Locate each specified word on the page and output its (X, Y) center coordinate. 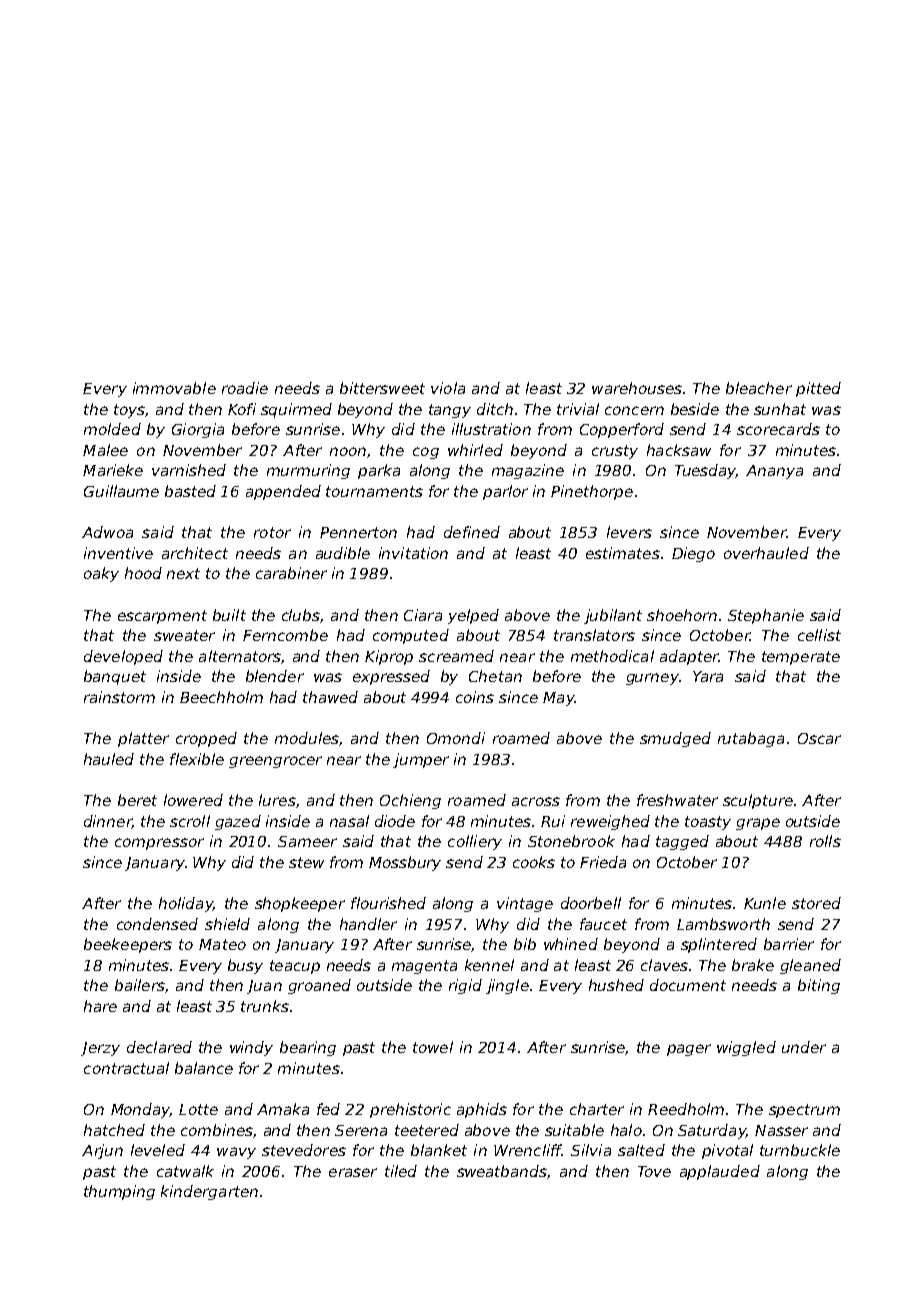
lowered (193, 800)
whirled (475, 450)
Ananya (774, 472)
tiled (401, 1171)
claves (664, 965)
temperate (801, 658)
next (183, 573)
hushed (616, 985)
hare (100, 1006)
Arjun (102, 1151)
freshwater (677, 800)
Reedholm (686, 1109)
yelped (473, 616)
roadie (245, 388)
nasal (349, 821)
